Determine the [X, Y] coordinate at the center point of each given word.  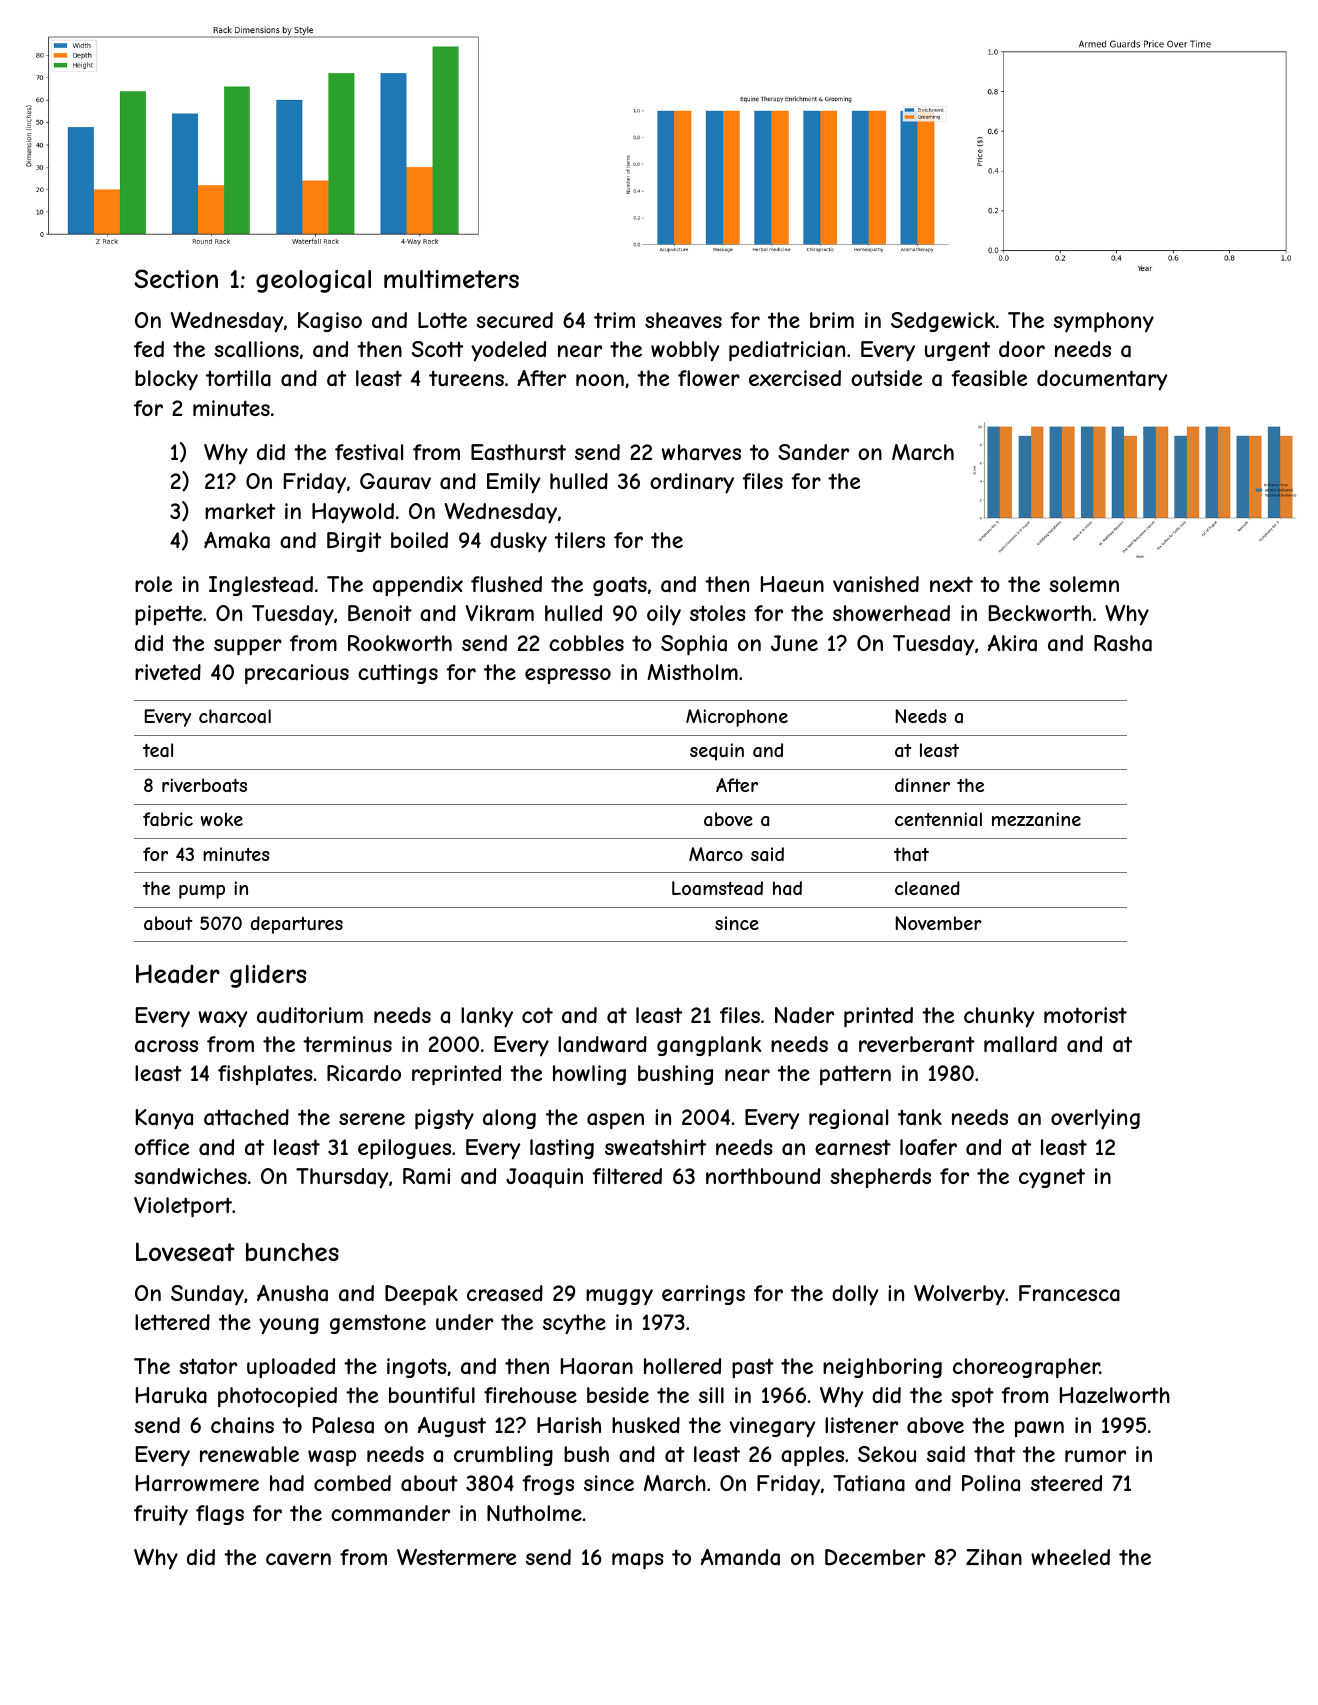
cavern [298, 1559]
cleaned [927, 888]
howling [589, 1075]
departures [297, 925]
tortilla [238, 378]
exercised [795, 378]
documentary [1102, 380]
